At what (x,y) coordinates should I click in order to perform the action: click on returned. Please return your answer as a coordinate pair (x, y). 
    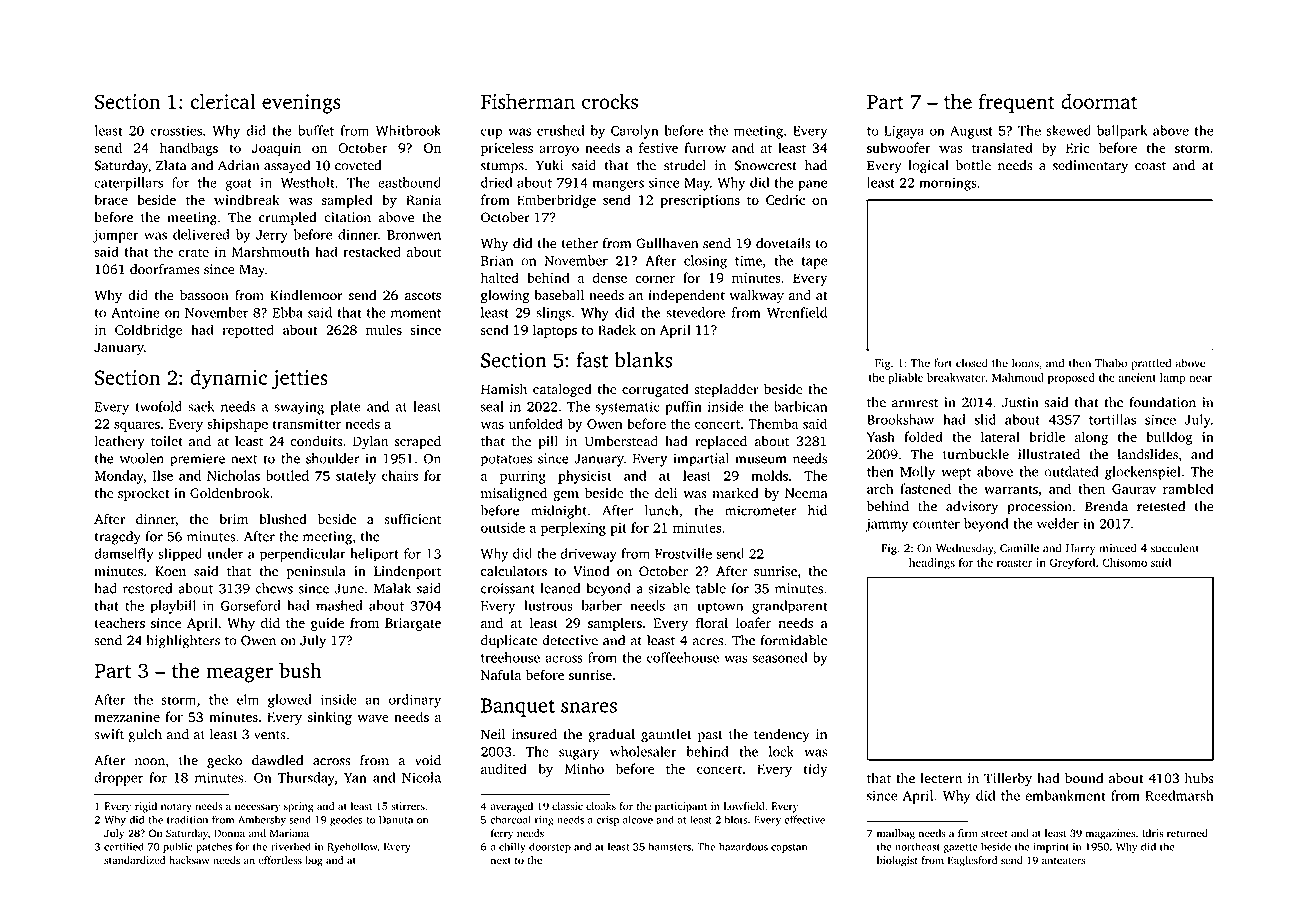
    Looking at the image, I should click on (1187, 833).
